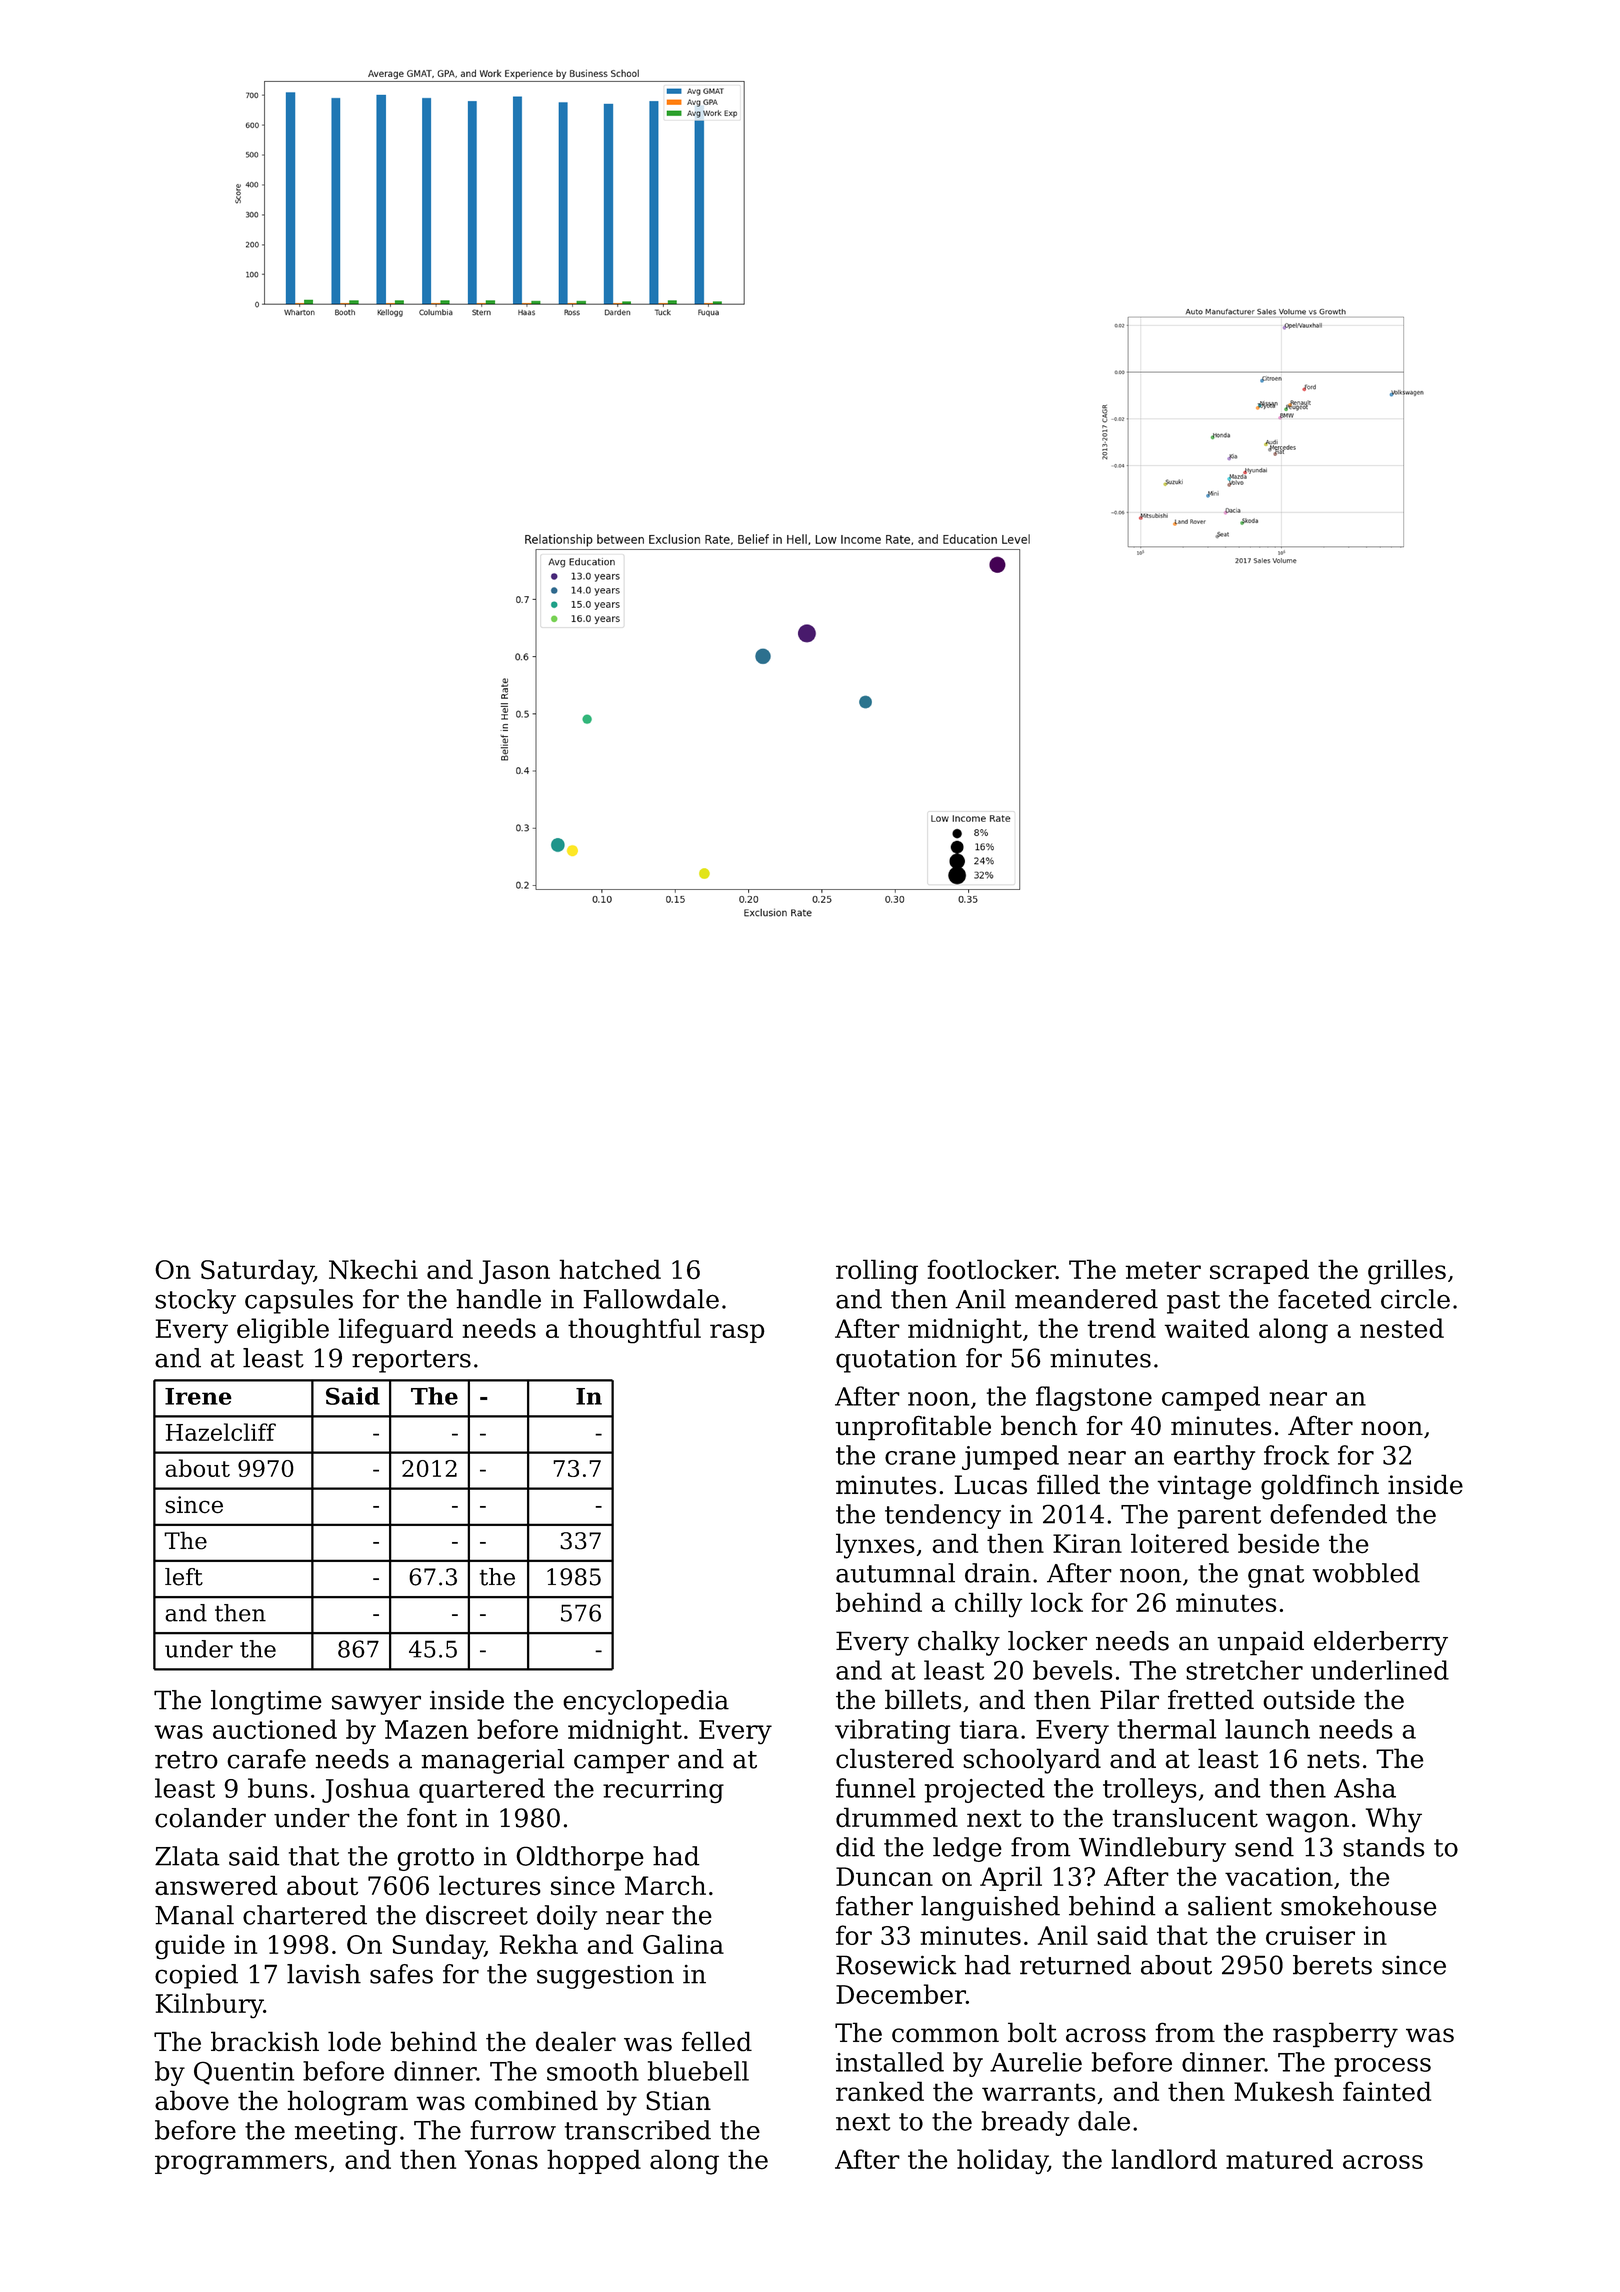 The width and height of the screenshot is (1620, 2292). I want to click on gnat, so click(1276, 1576).
